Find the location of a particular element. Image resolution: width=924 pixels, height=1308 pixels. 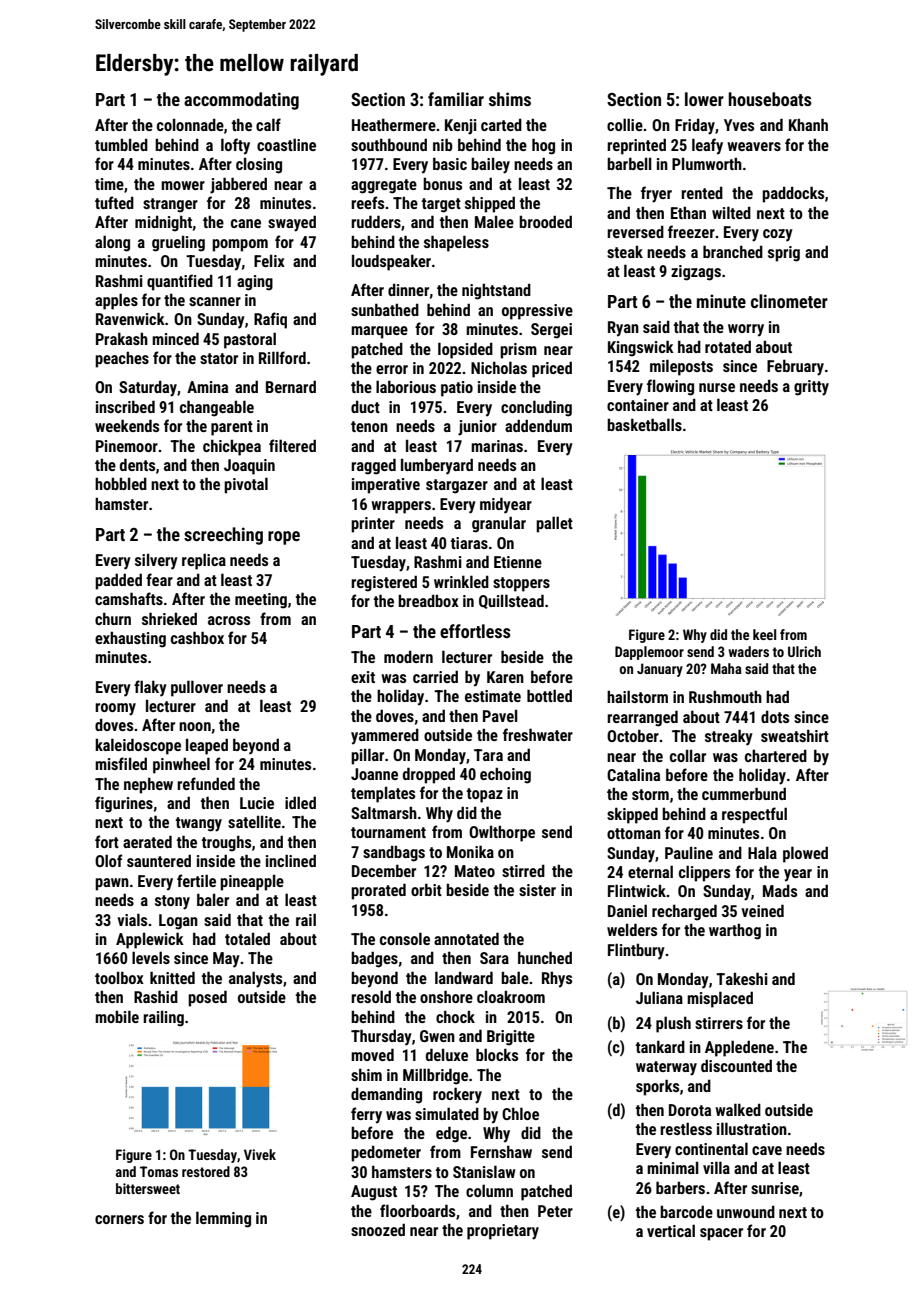

calf is located at coordinates (268, 124).
